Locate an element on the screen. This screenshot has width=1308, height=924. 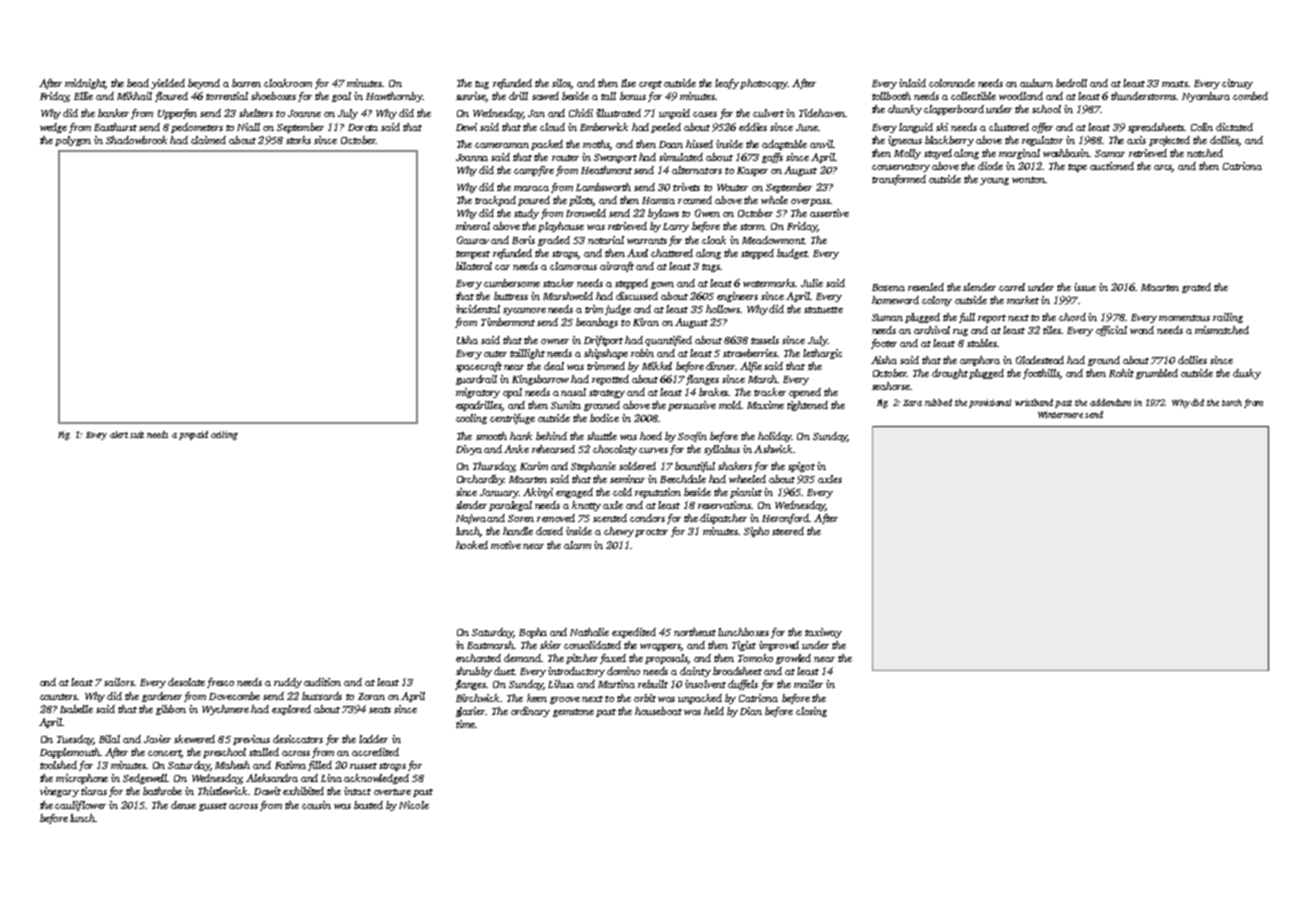
quantified is located at coordinates (668, 341).
